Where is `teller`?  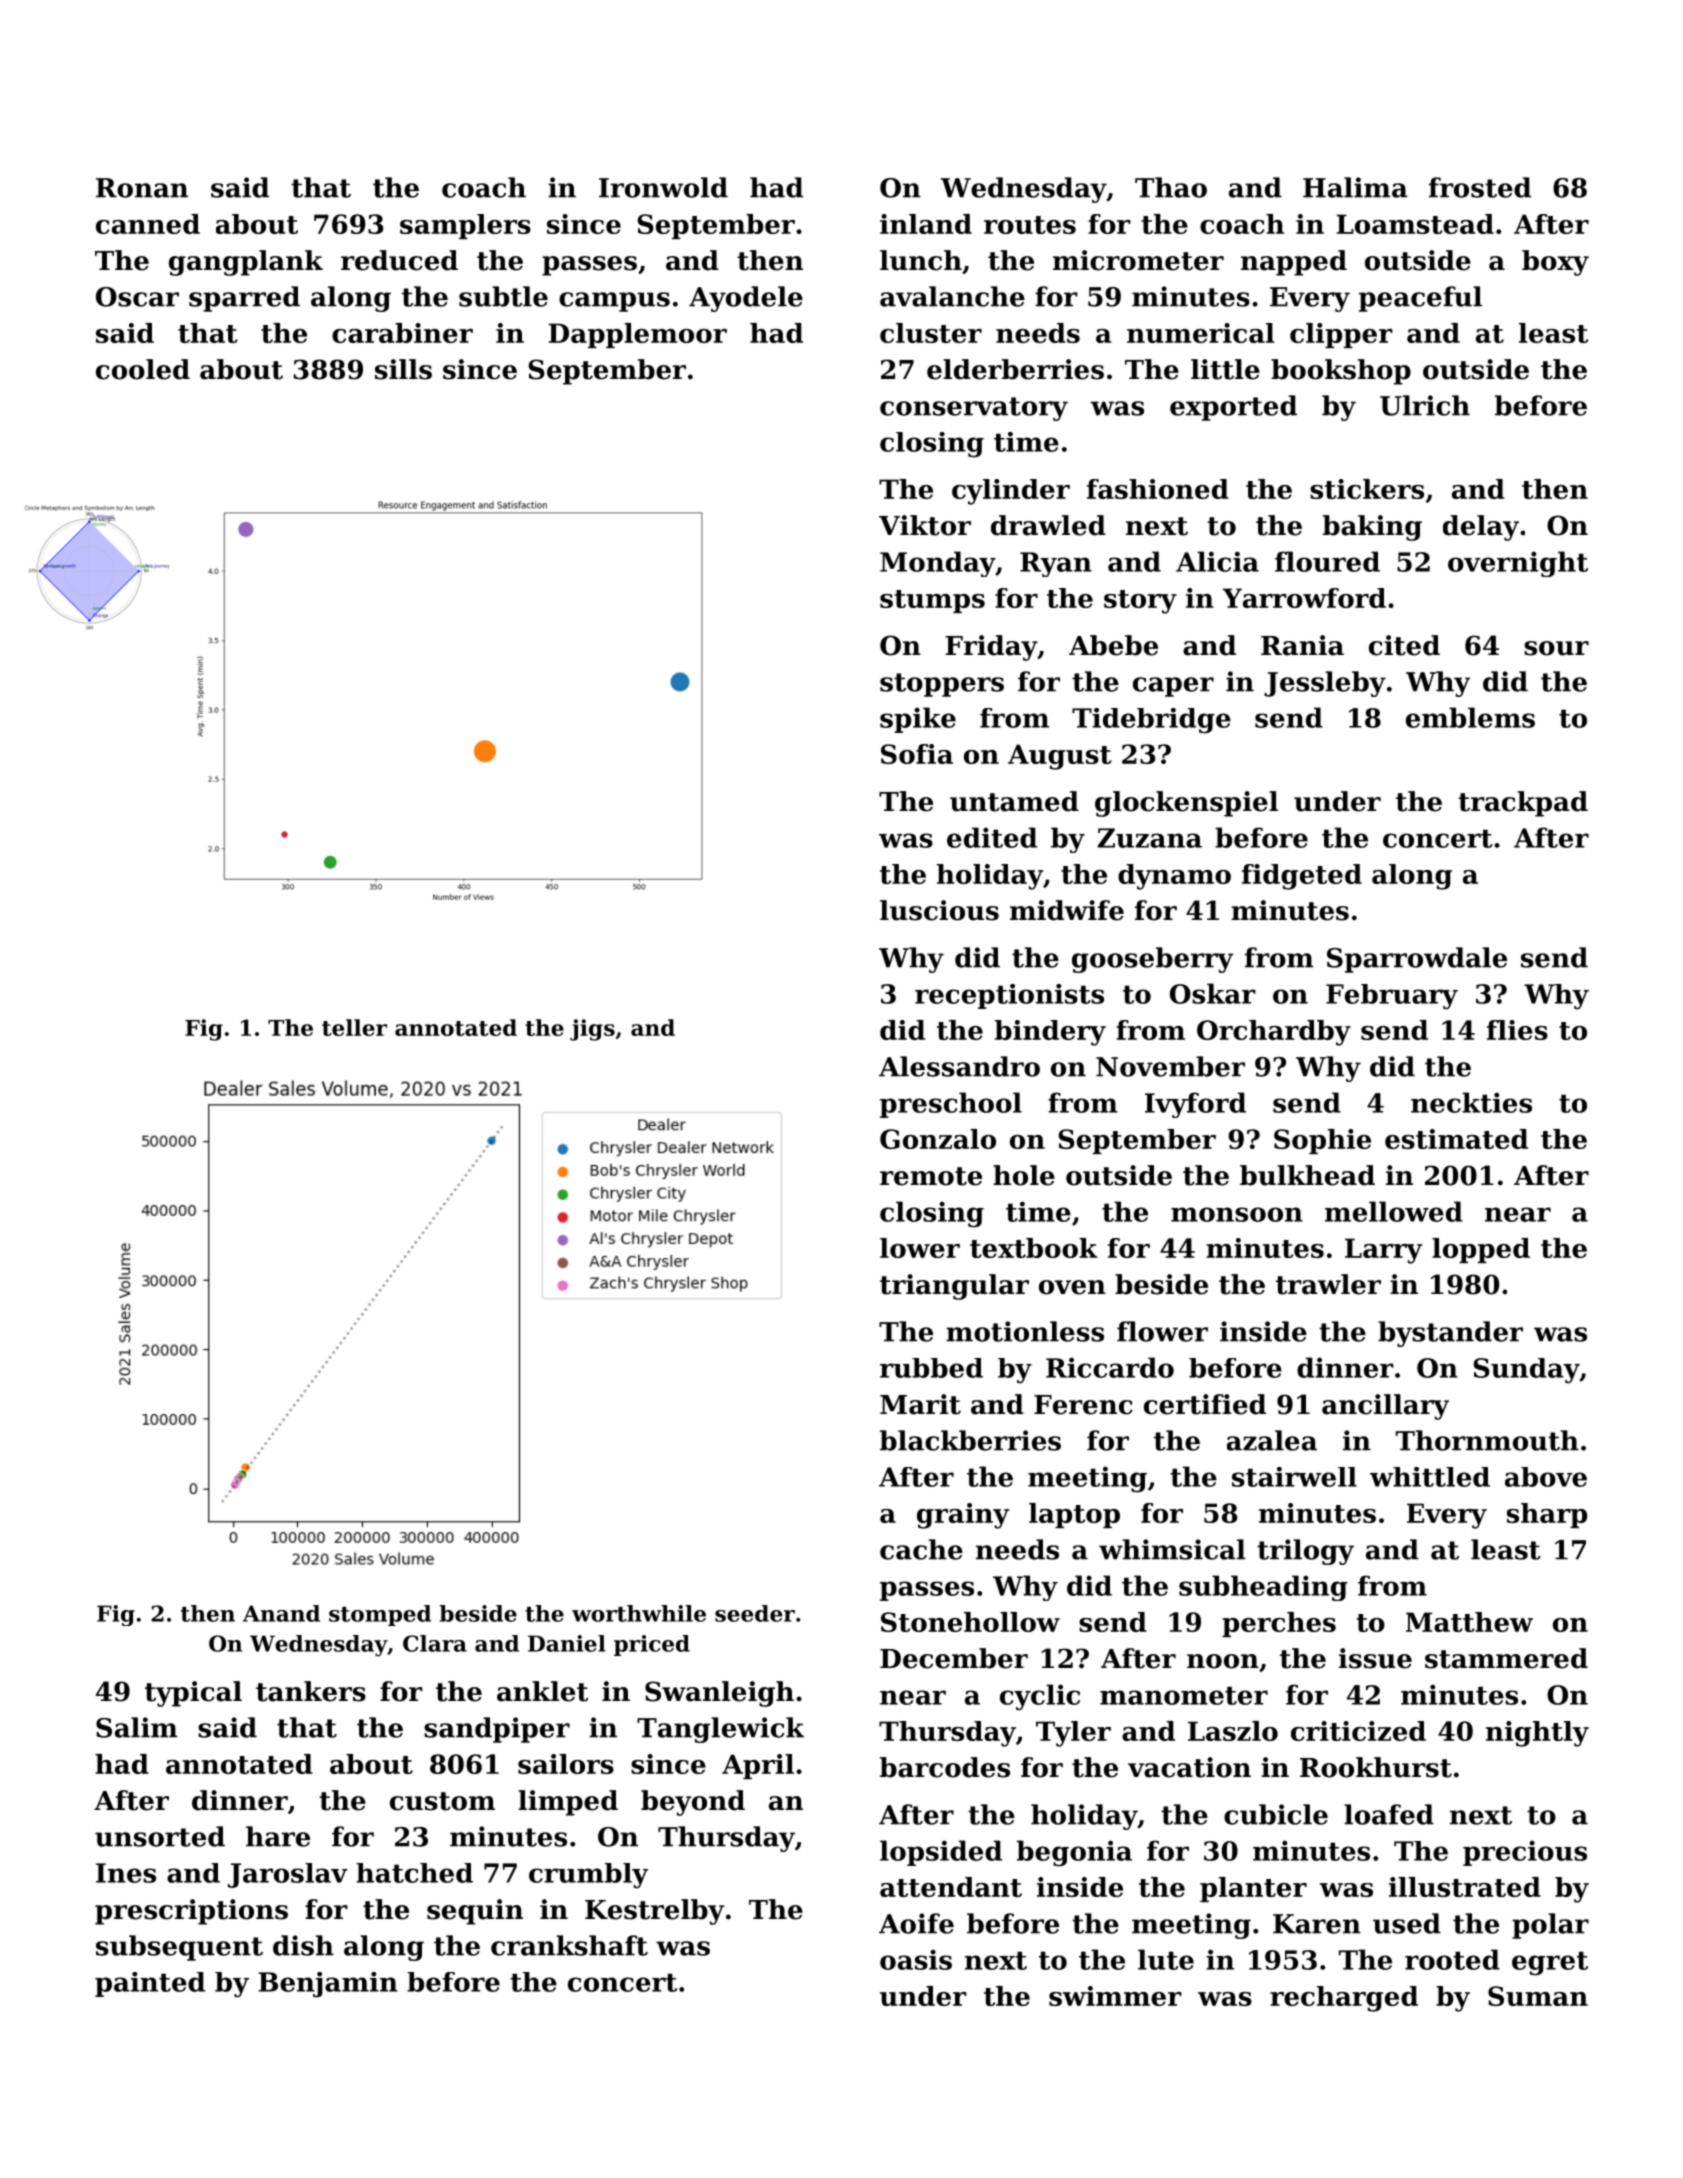 teller is located at coordinates (354, 1027).
